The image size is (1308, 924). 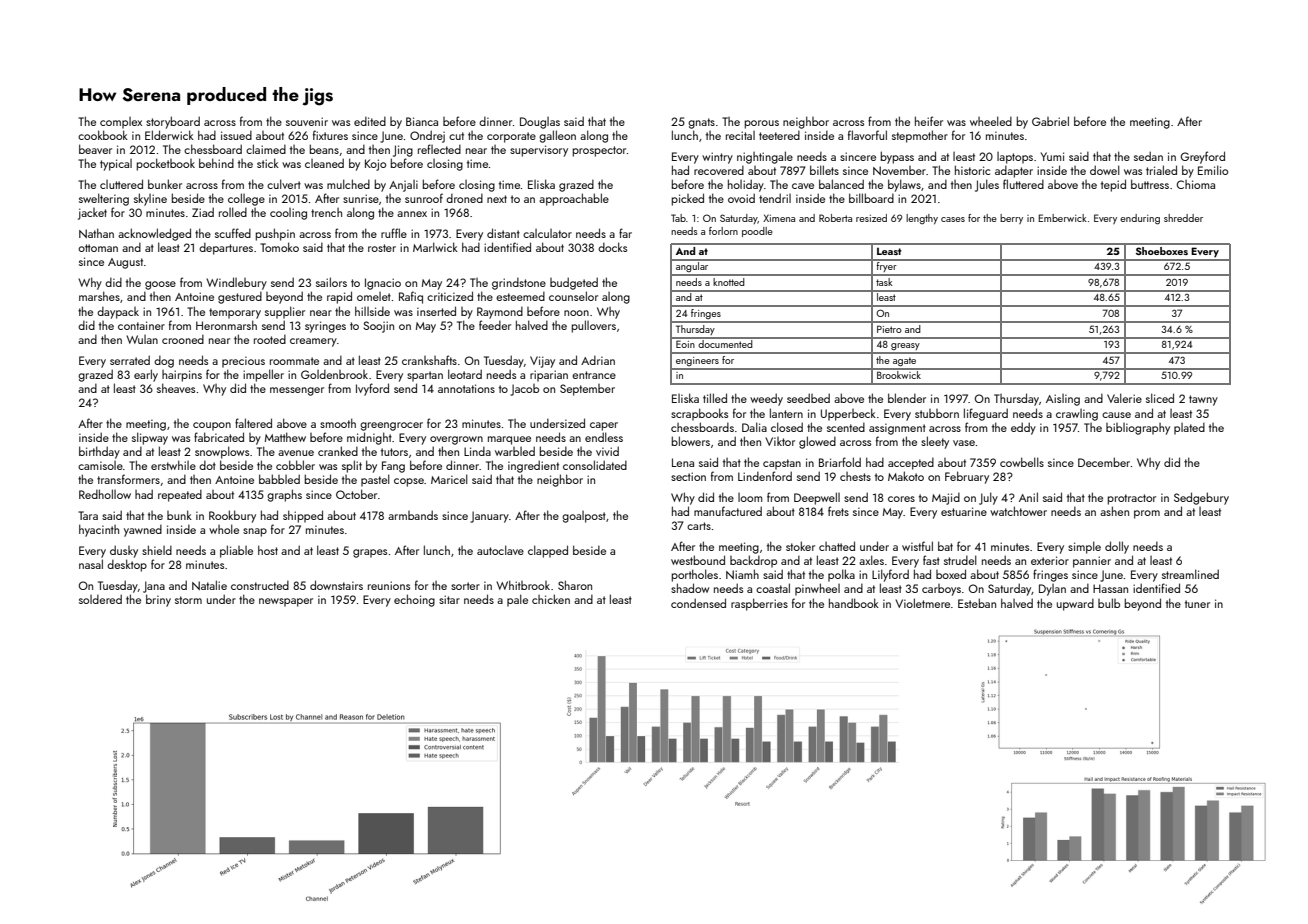 I want to click on echoing, so click(x=414, y=600).
